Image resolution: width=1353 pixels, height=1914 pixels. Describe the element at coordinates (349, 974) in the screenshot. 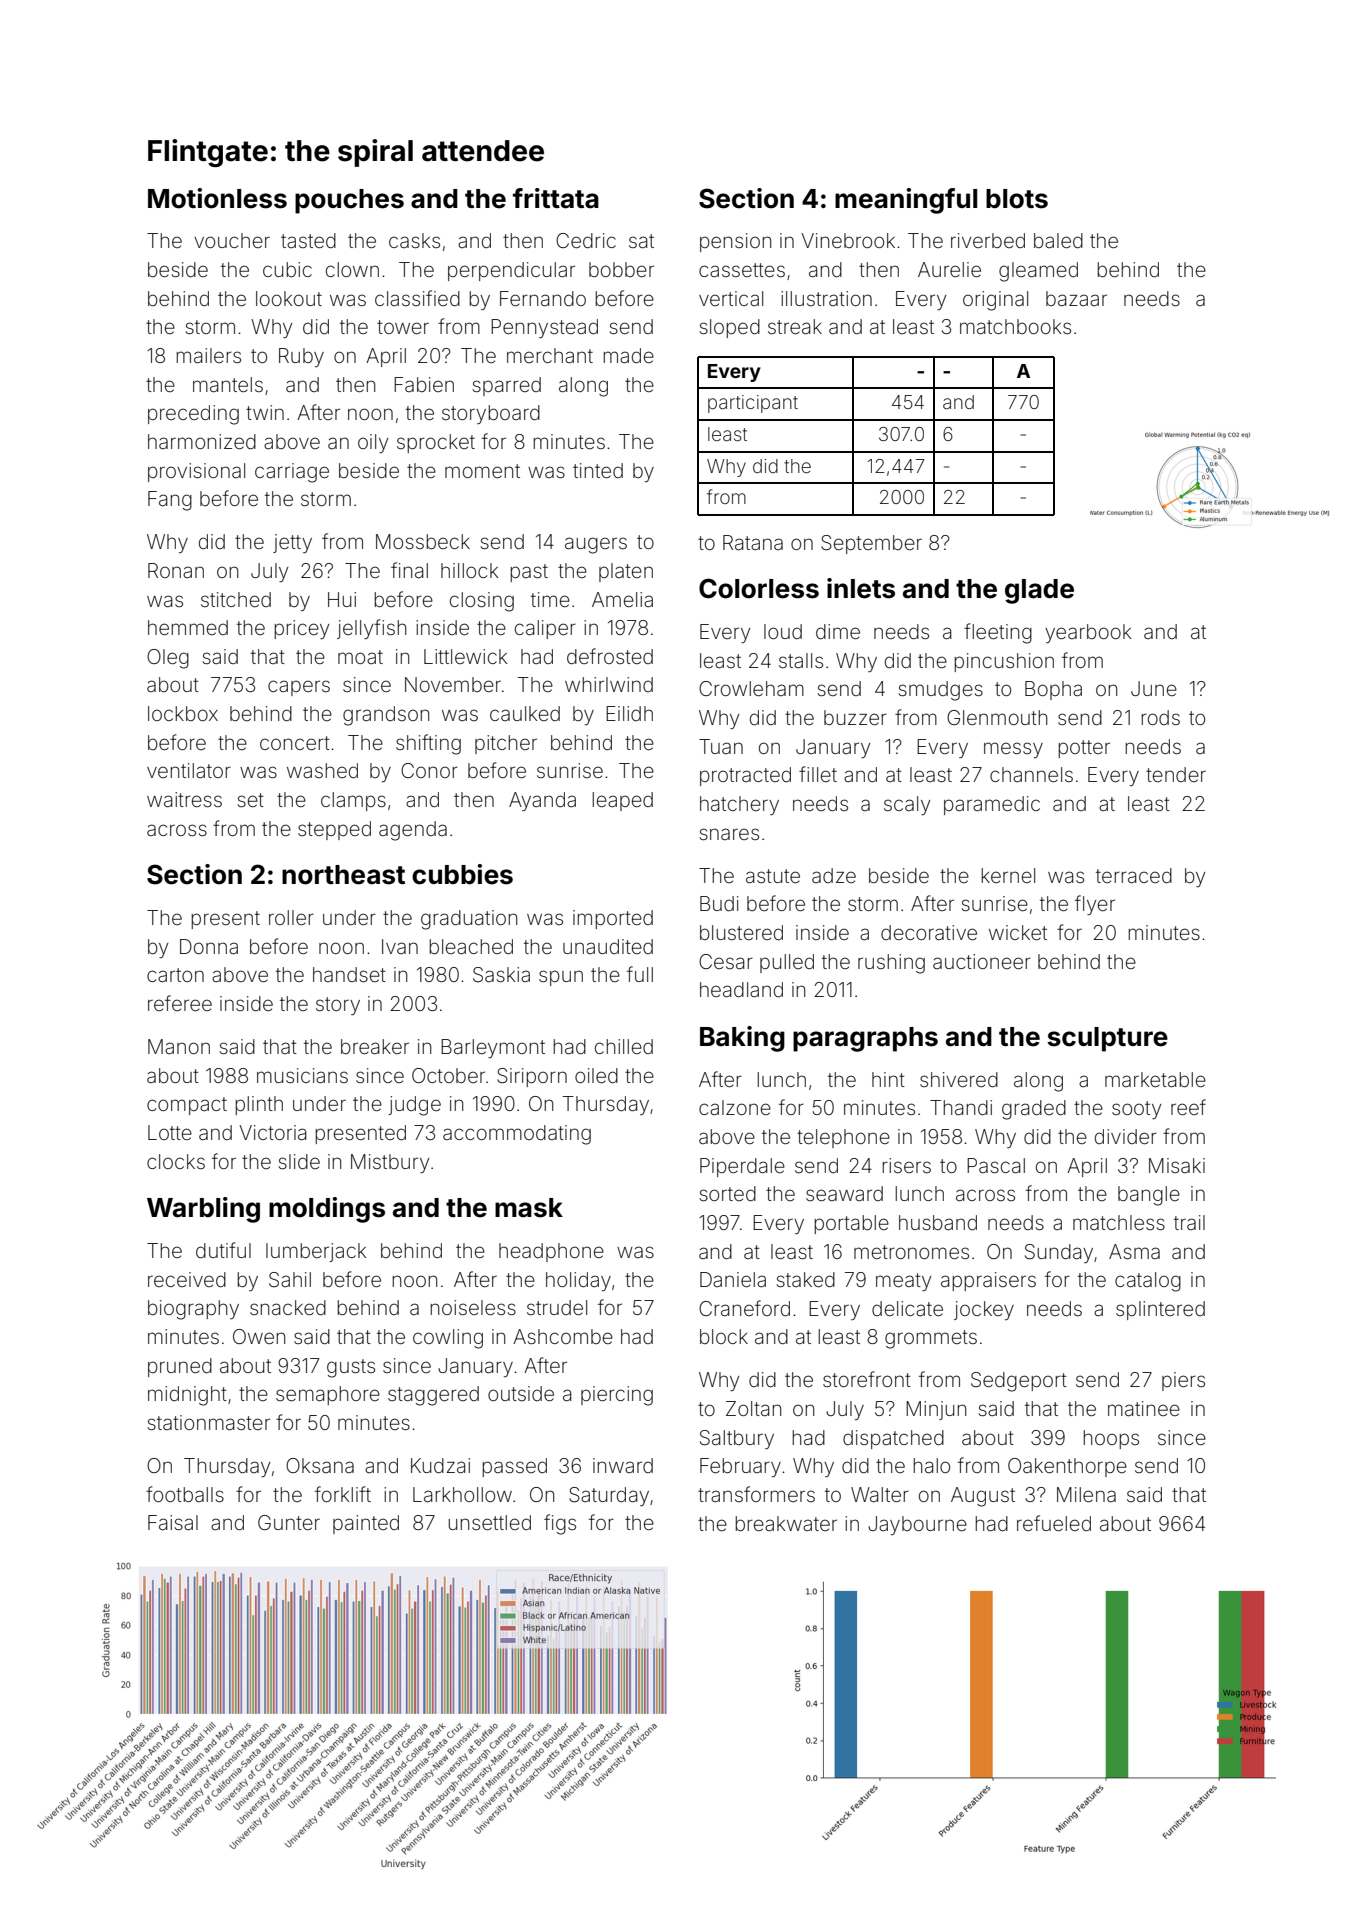

I see `handset` at that location.
